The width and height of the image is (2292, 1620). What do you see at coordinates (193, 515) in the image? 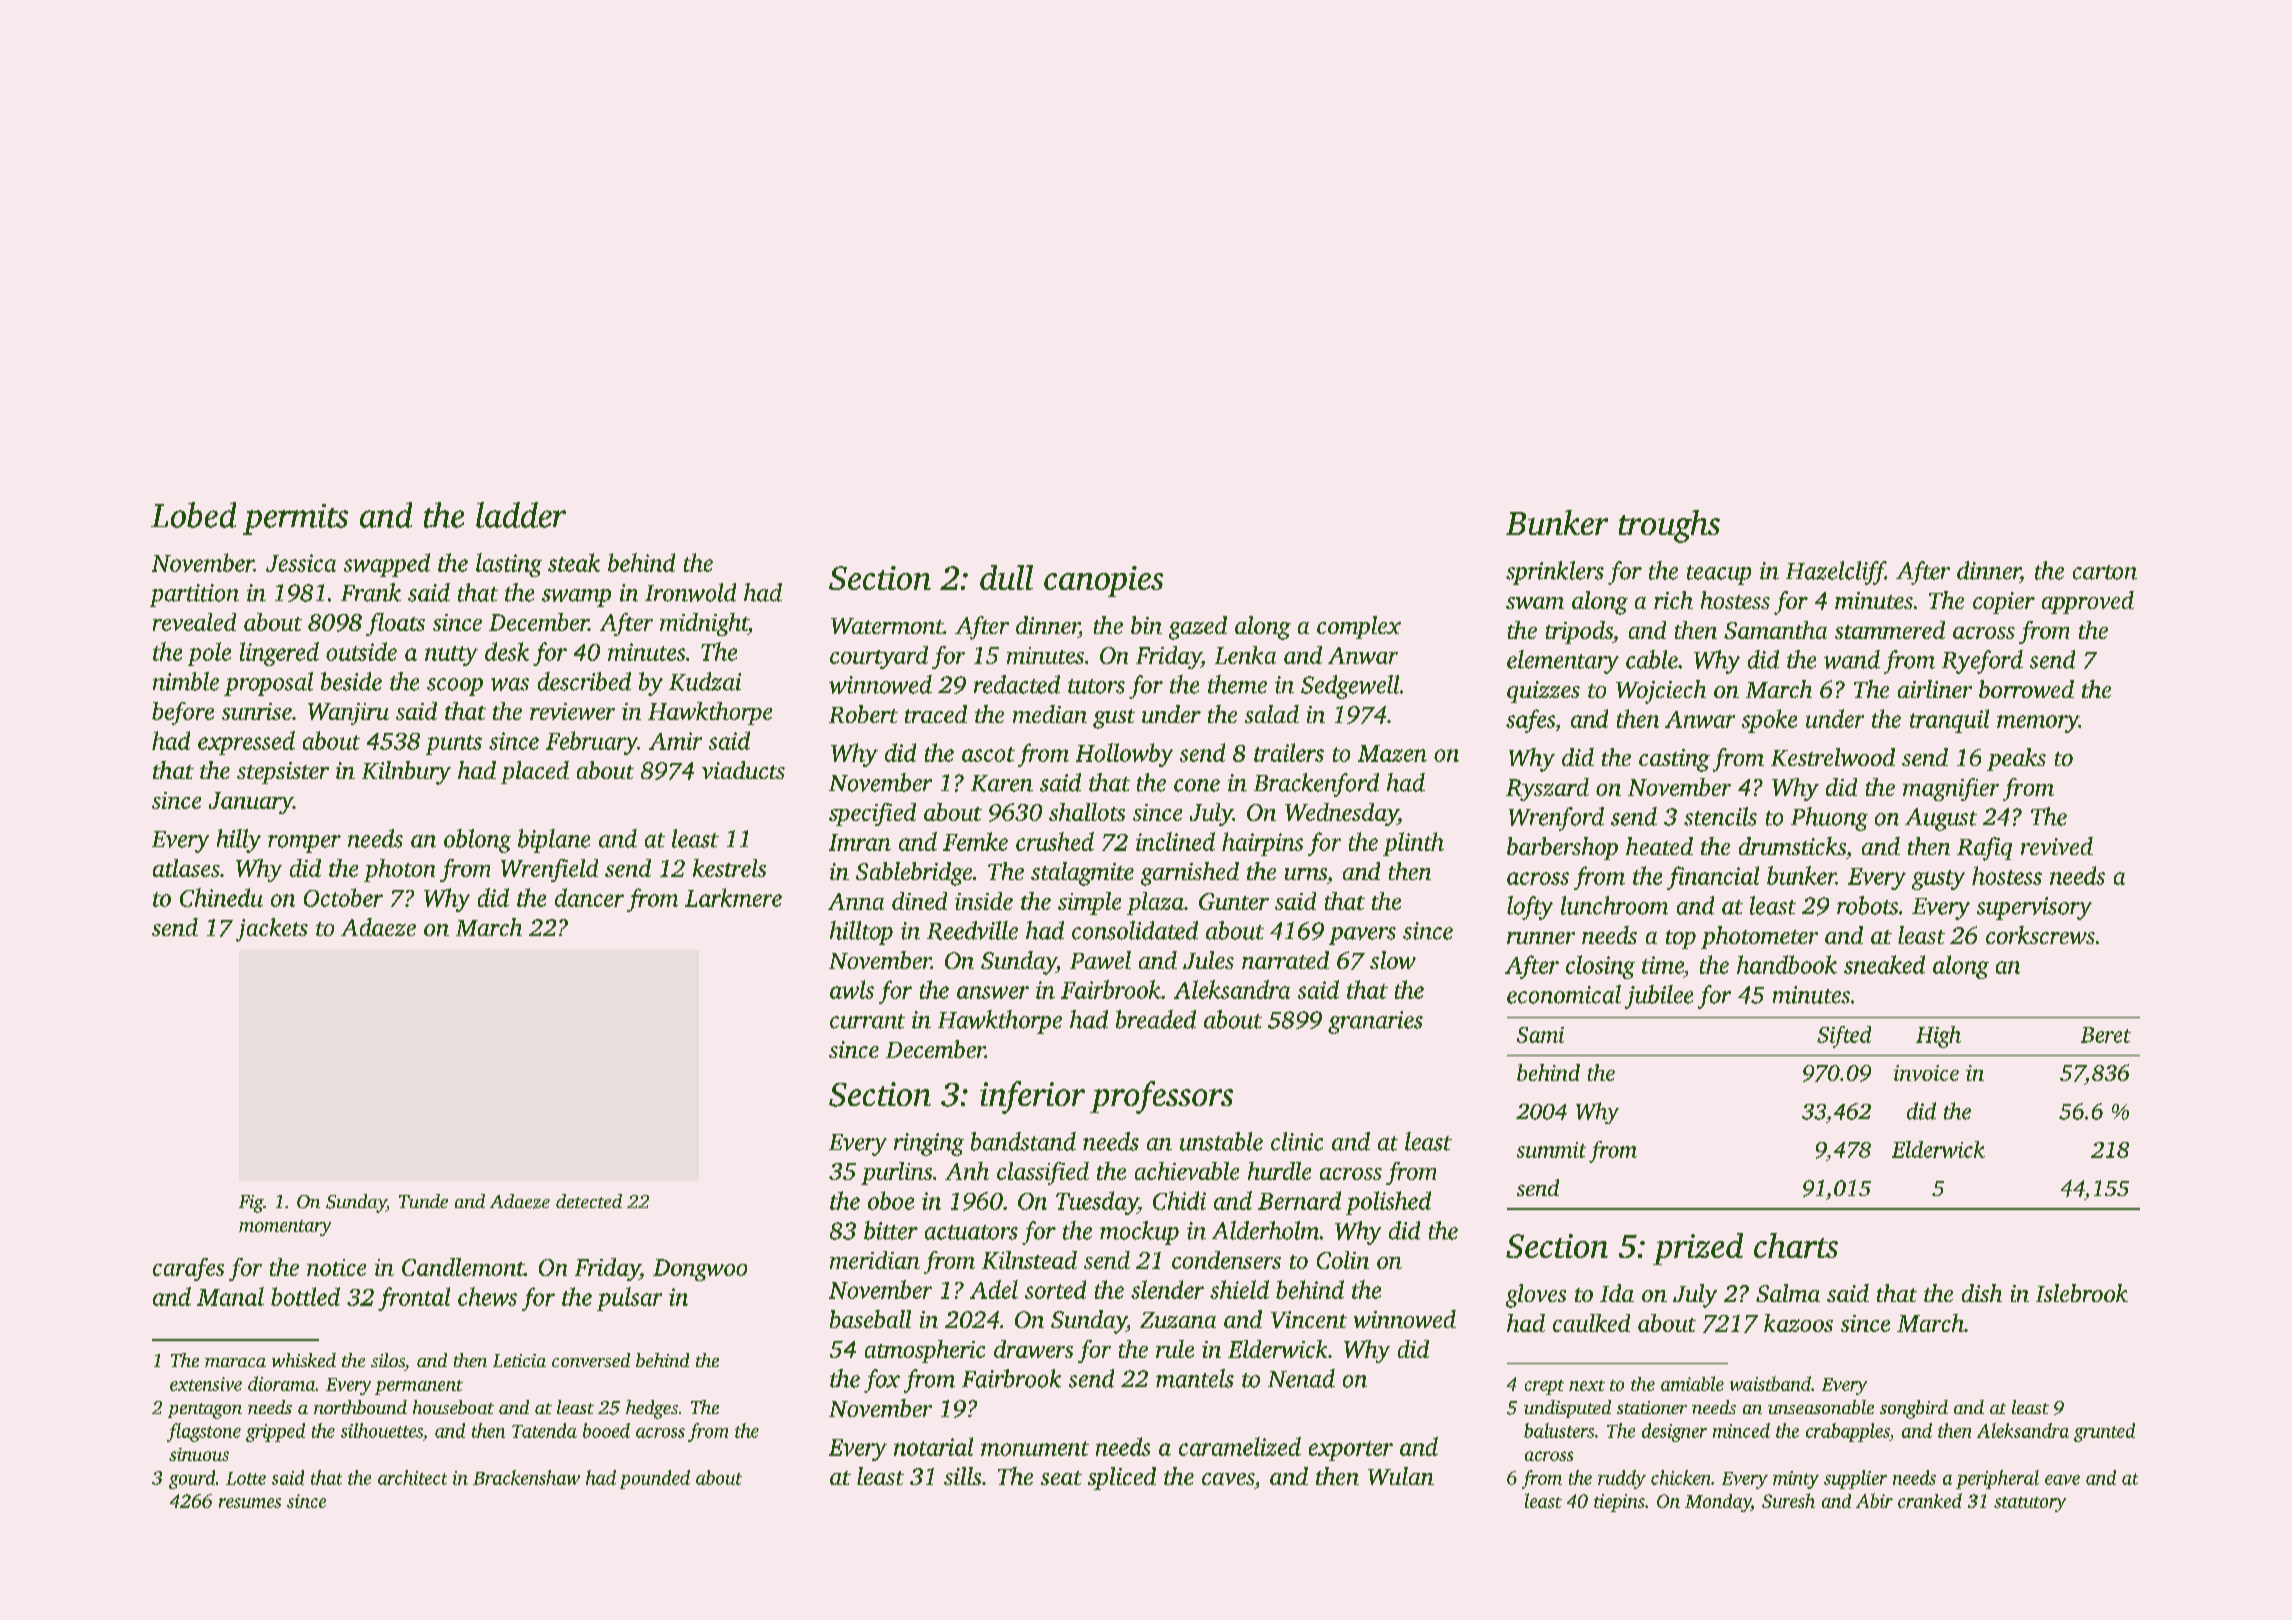
I see `Lobed` at bounding box center [193, 515].
